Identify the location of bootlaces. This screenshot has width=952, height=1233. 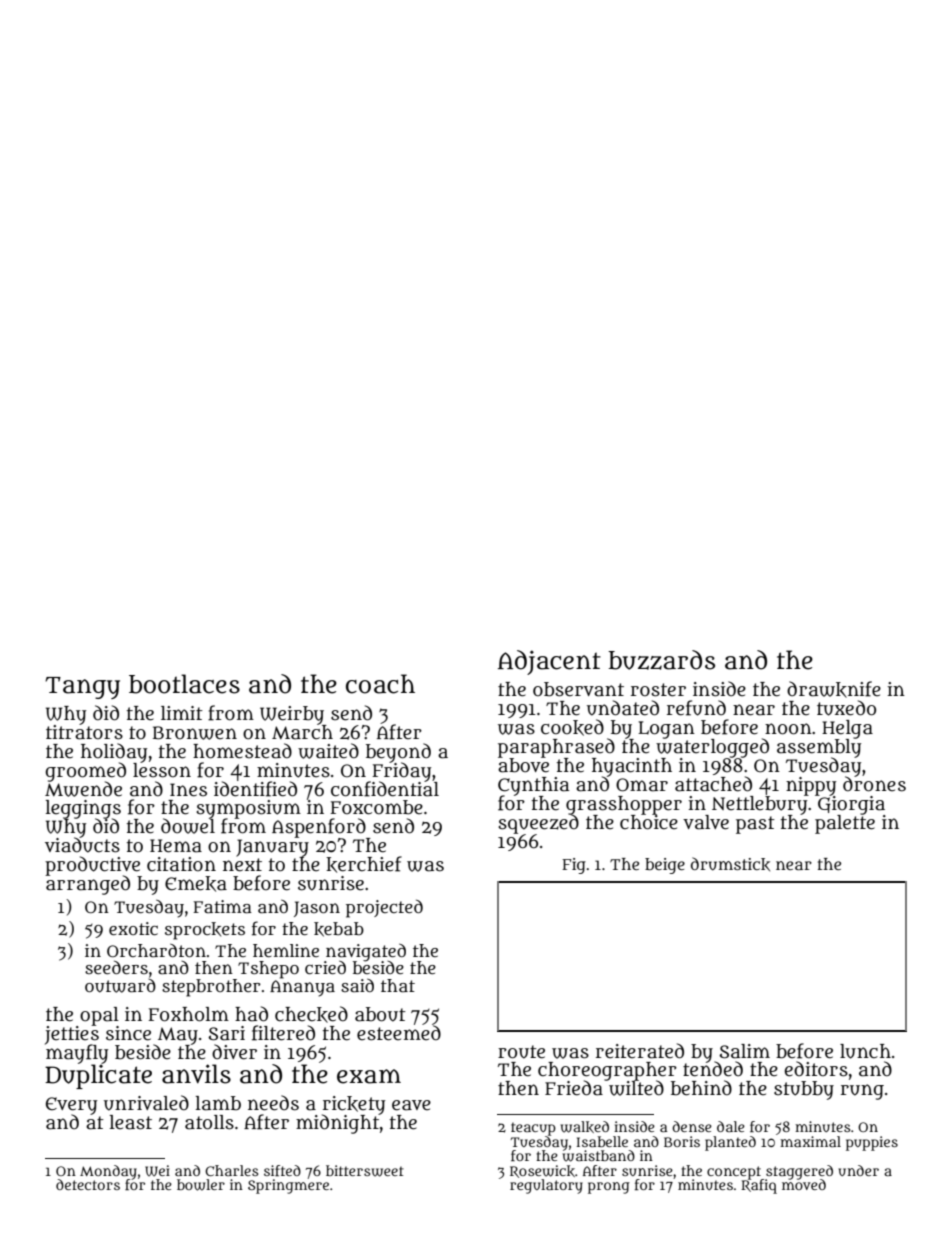
(184, 684).
